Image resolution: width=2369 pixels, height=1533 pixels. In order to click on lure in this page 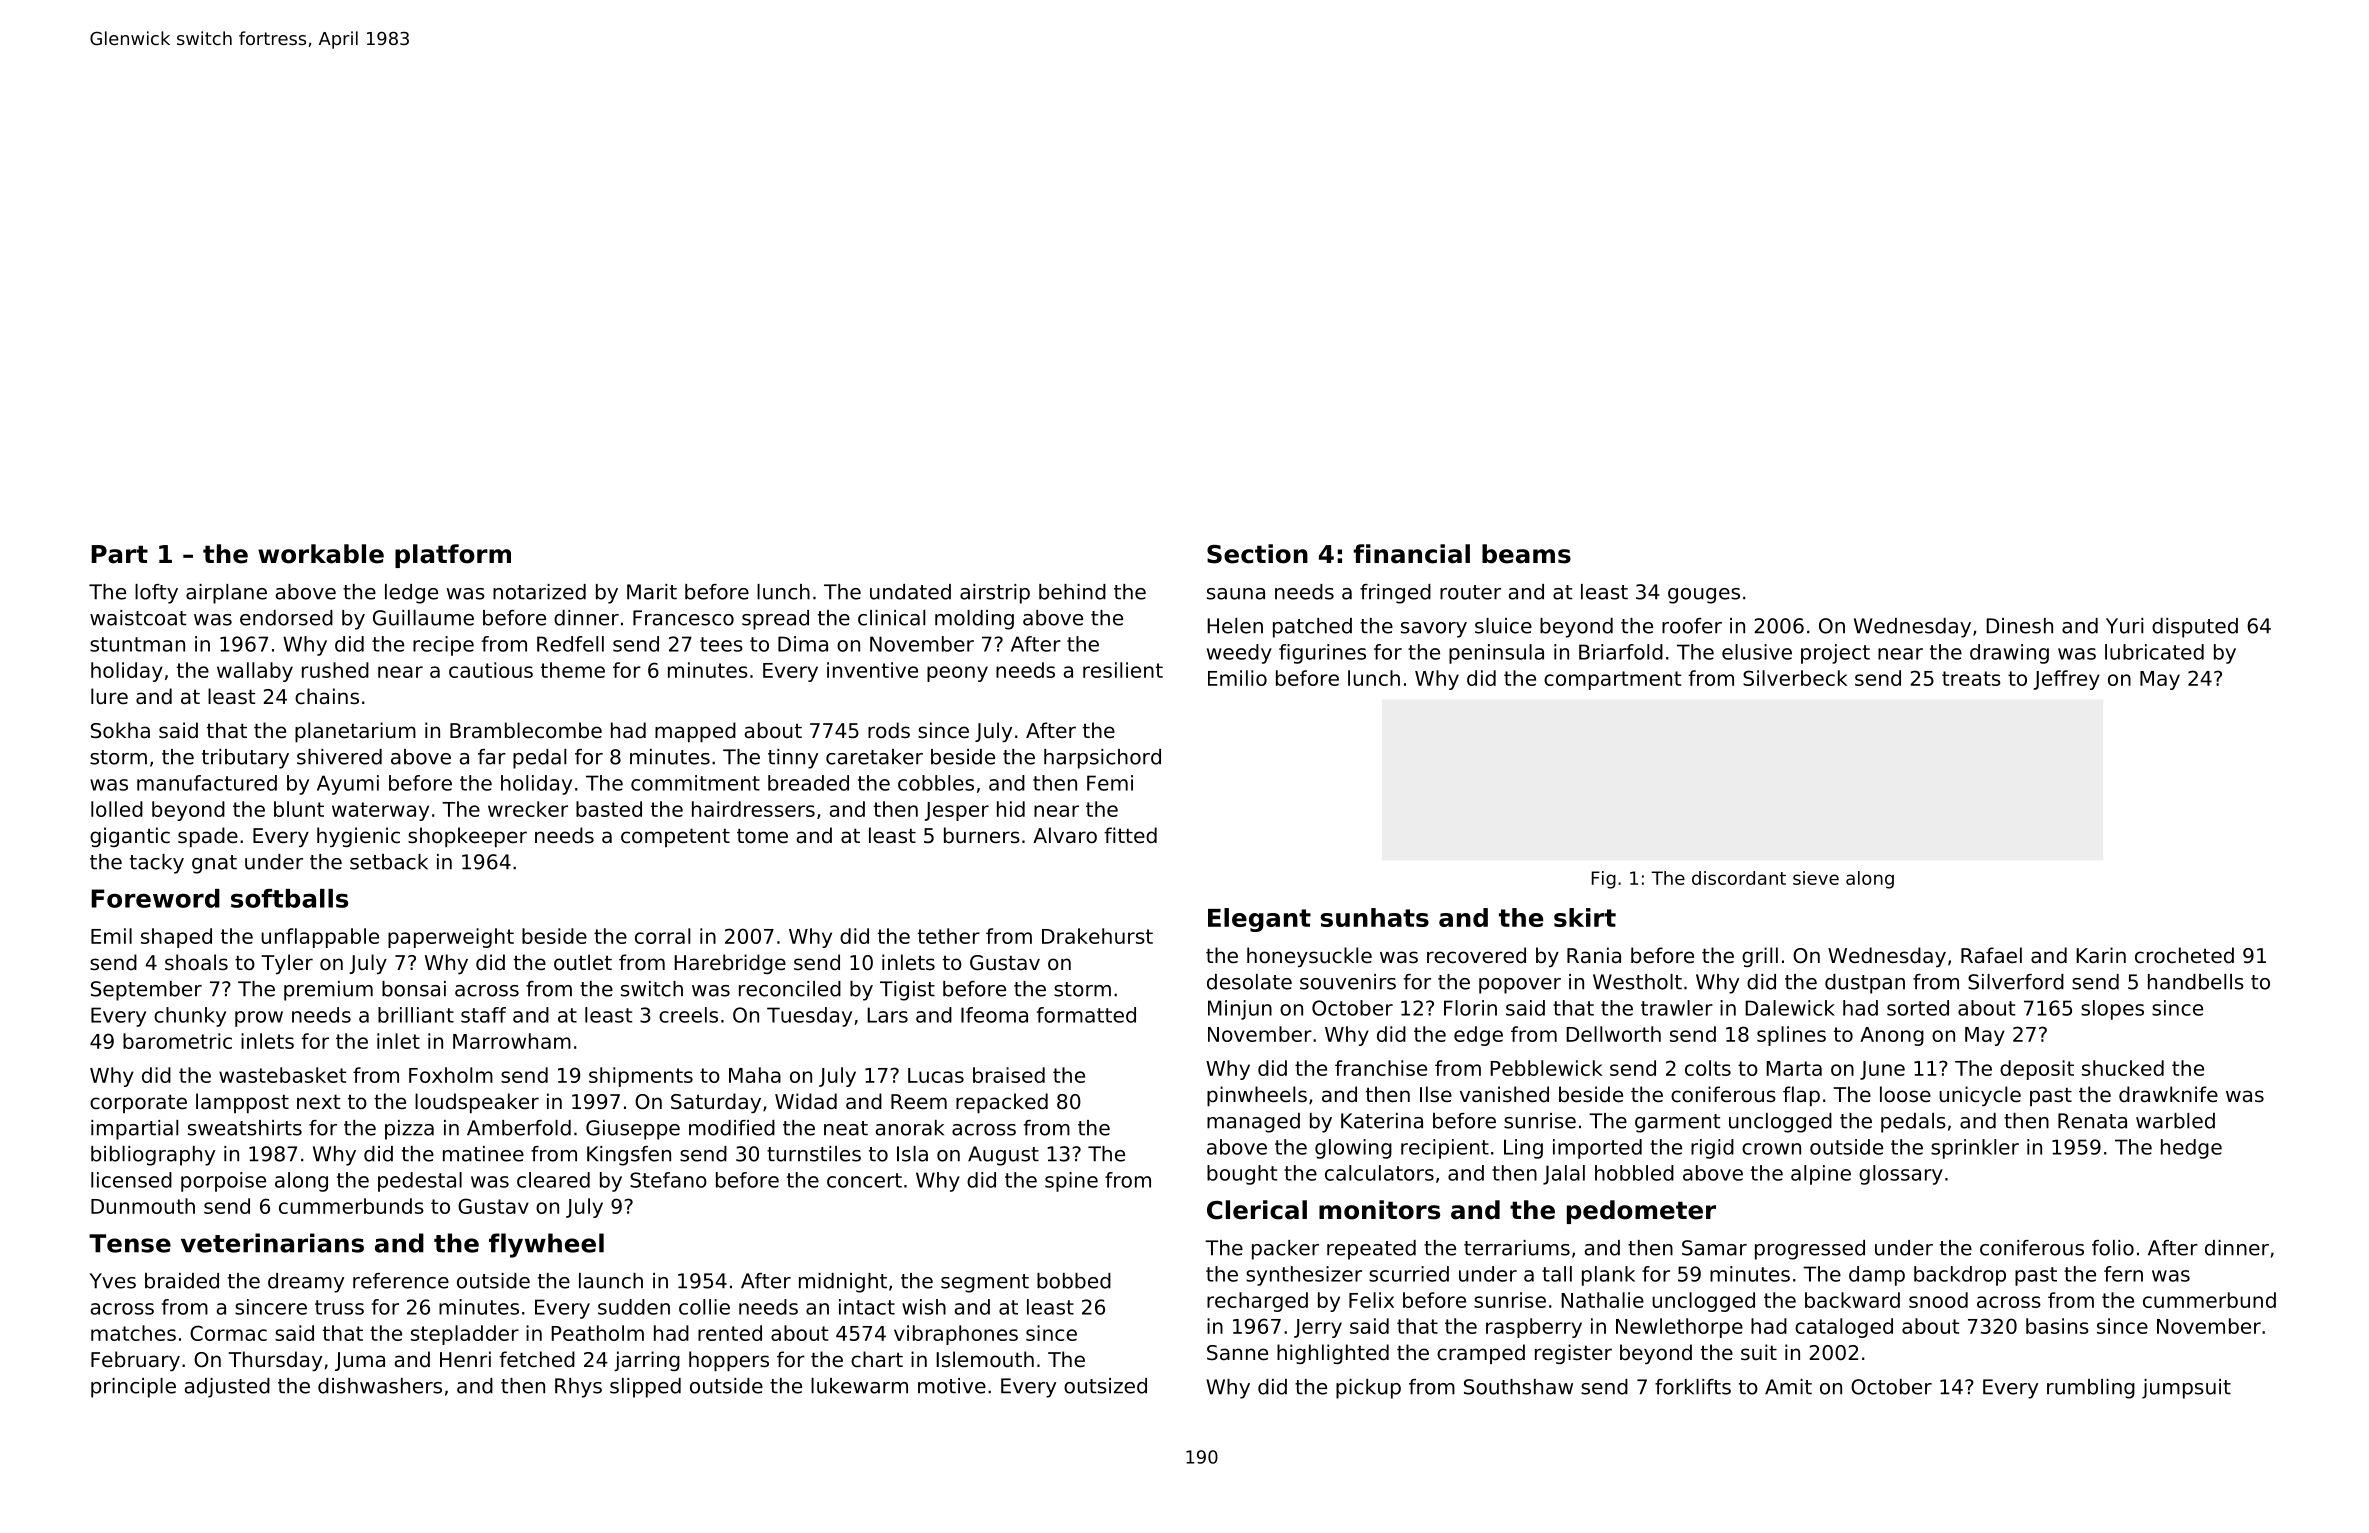, I will do `click(109, 696)`.
